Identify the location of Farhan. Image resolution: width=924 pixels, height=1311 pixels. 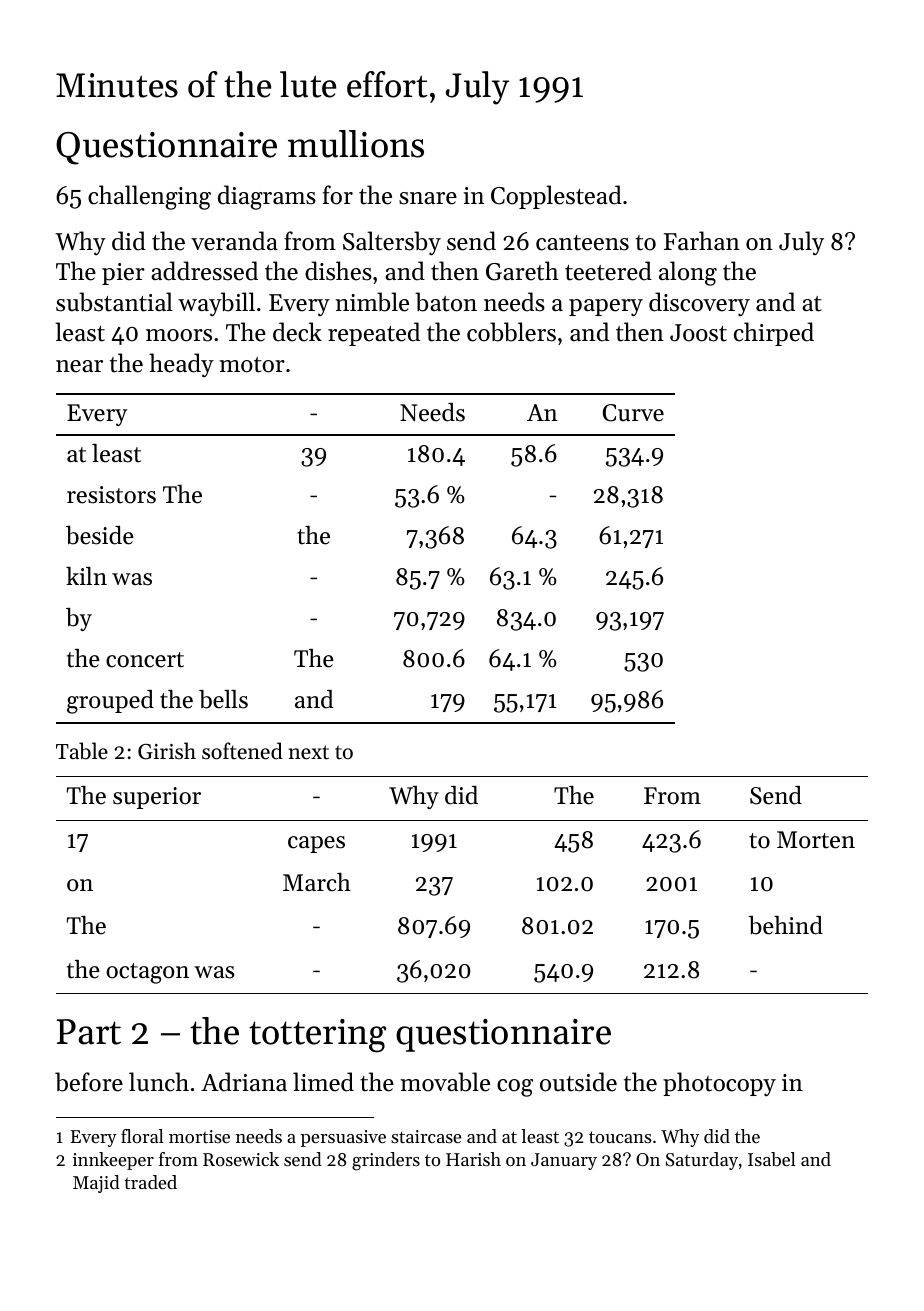
(702, 240).
